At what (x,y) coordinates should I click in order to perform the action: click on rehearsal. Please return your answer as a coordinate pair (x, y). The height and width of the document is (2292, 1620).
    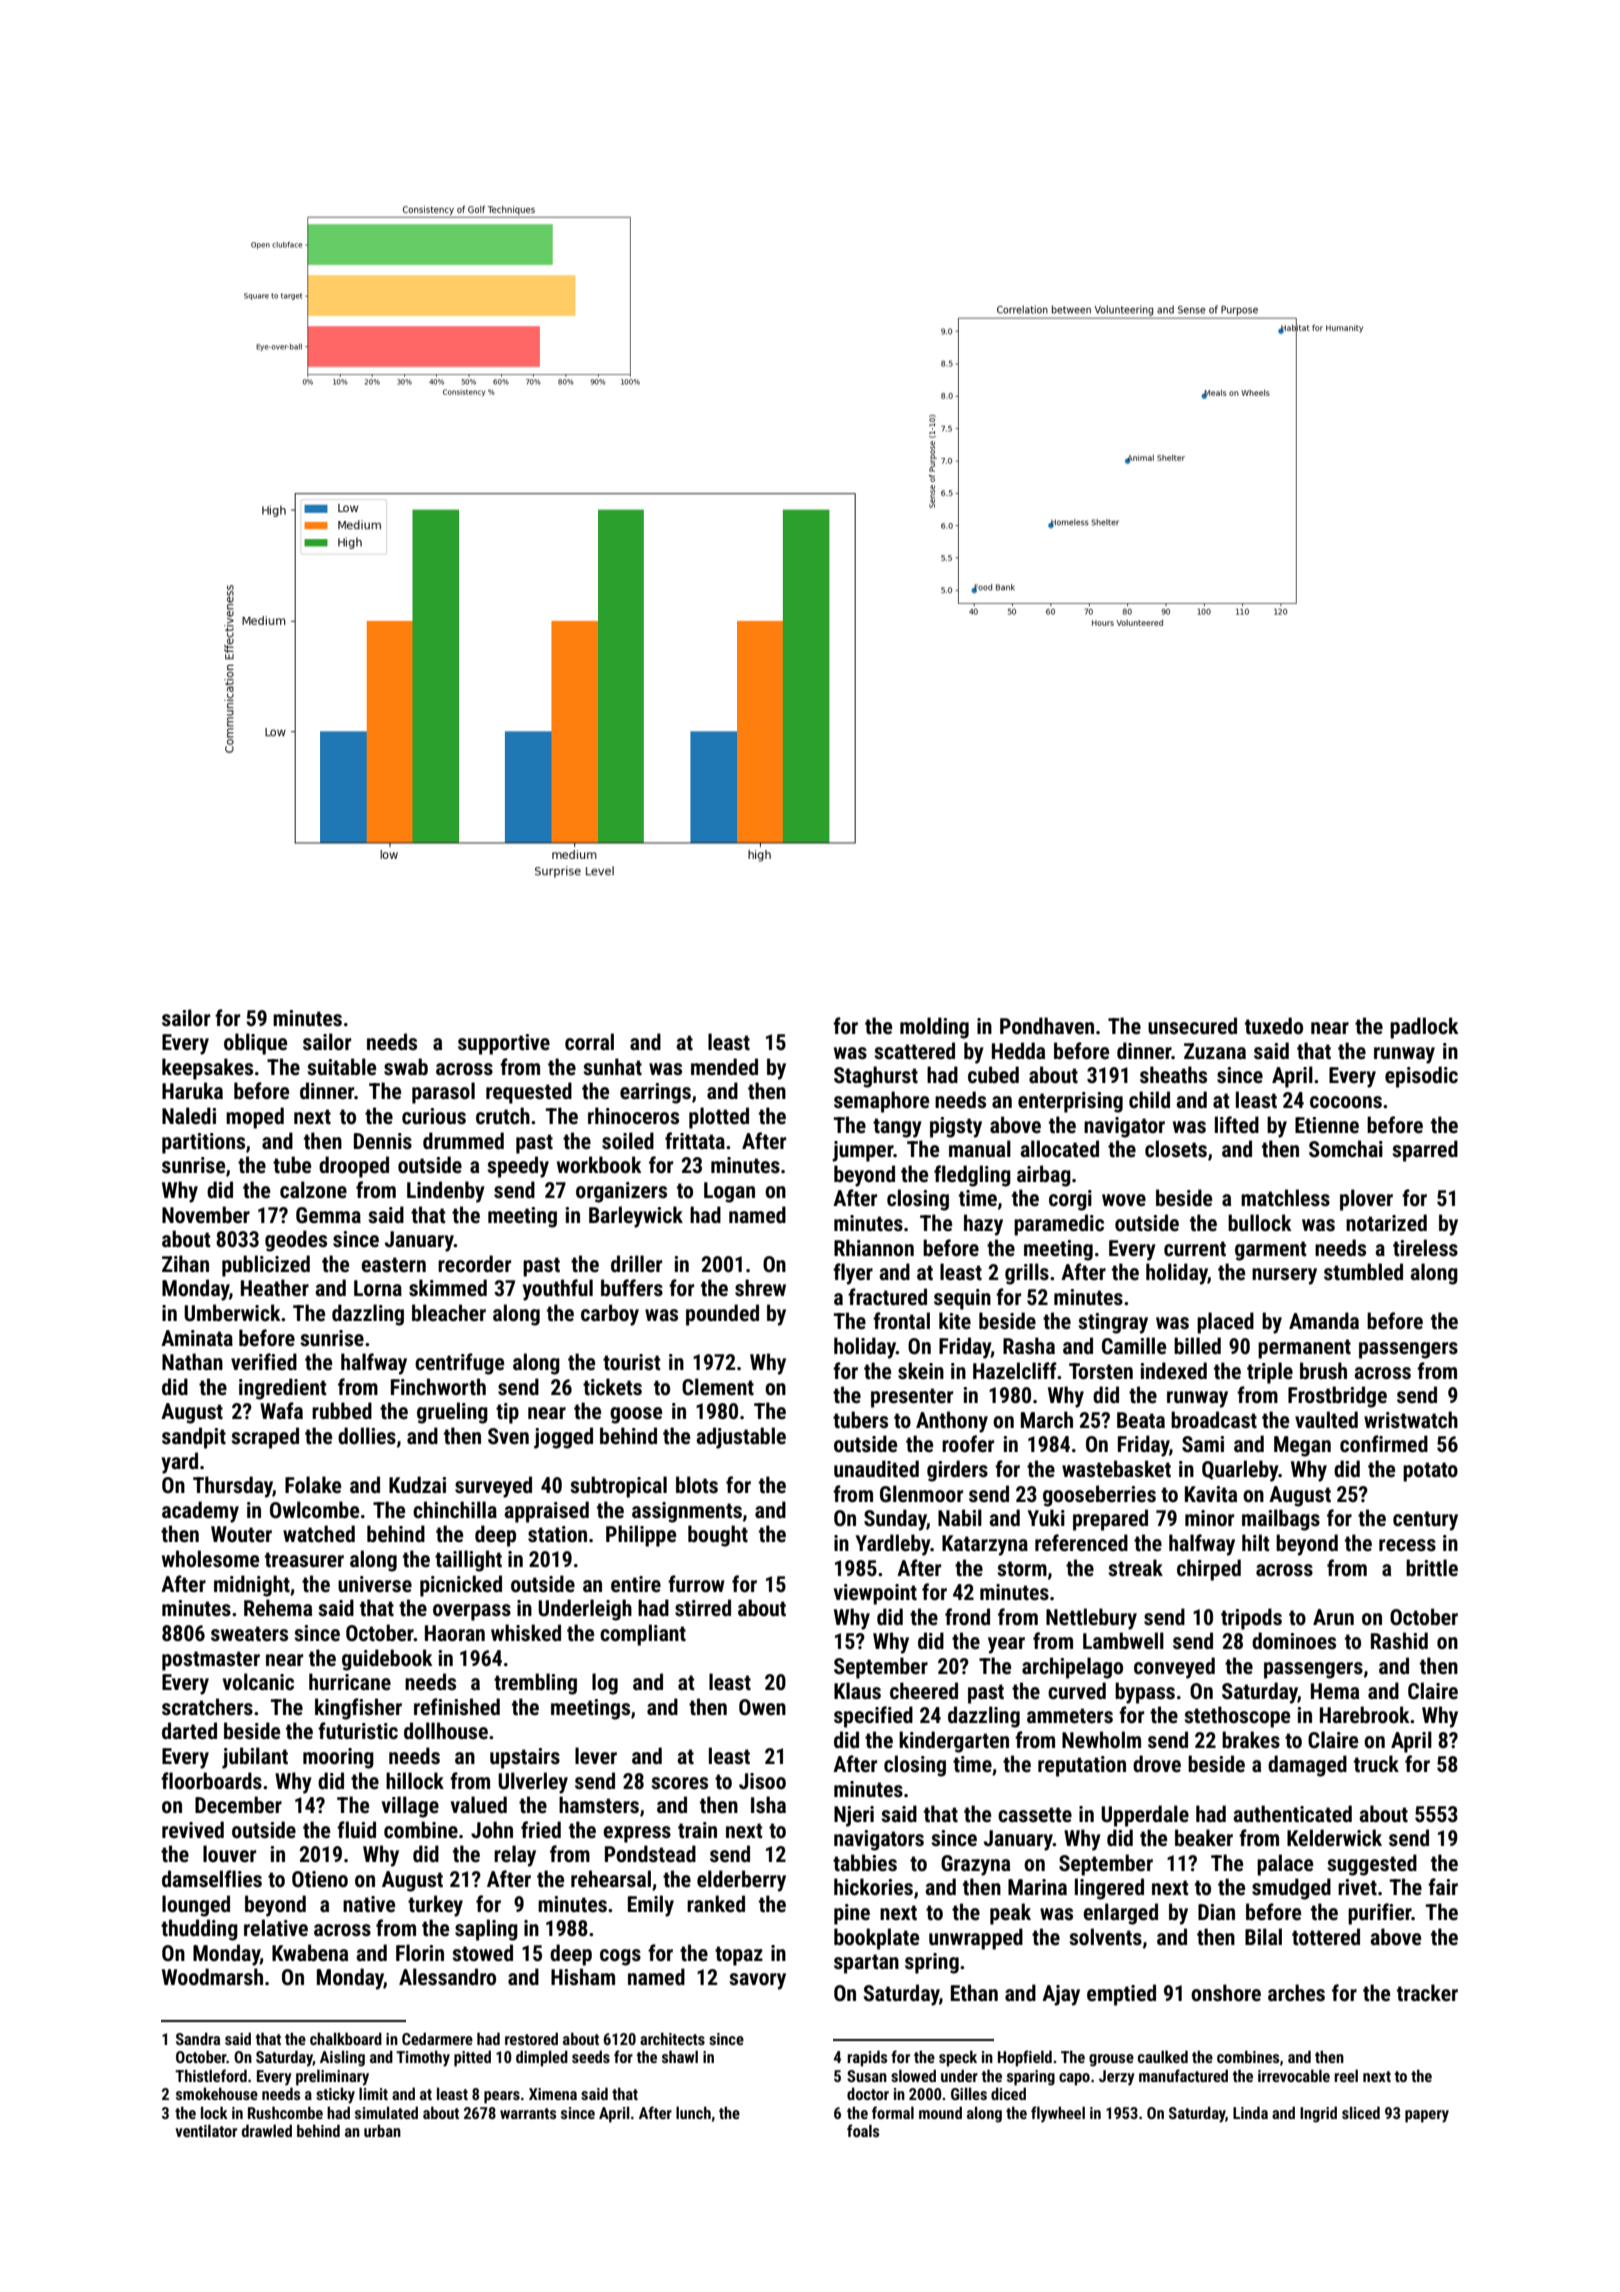
    Looking at the image, I should click on (611, 1879).
